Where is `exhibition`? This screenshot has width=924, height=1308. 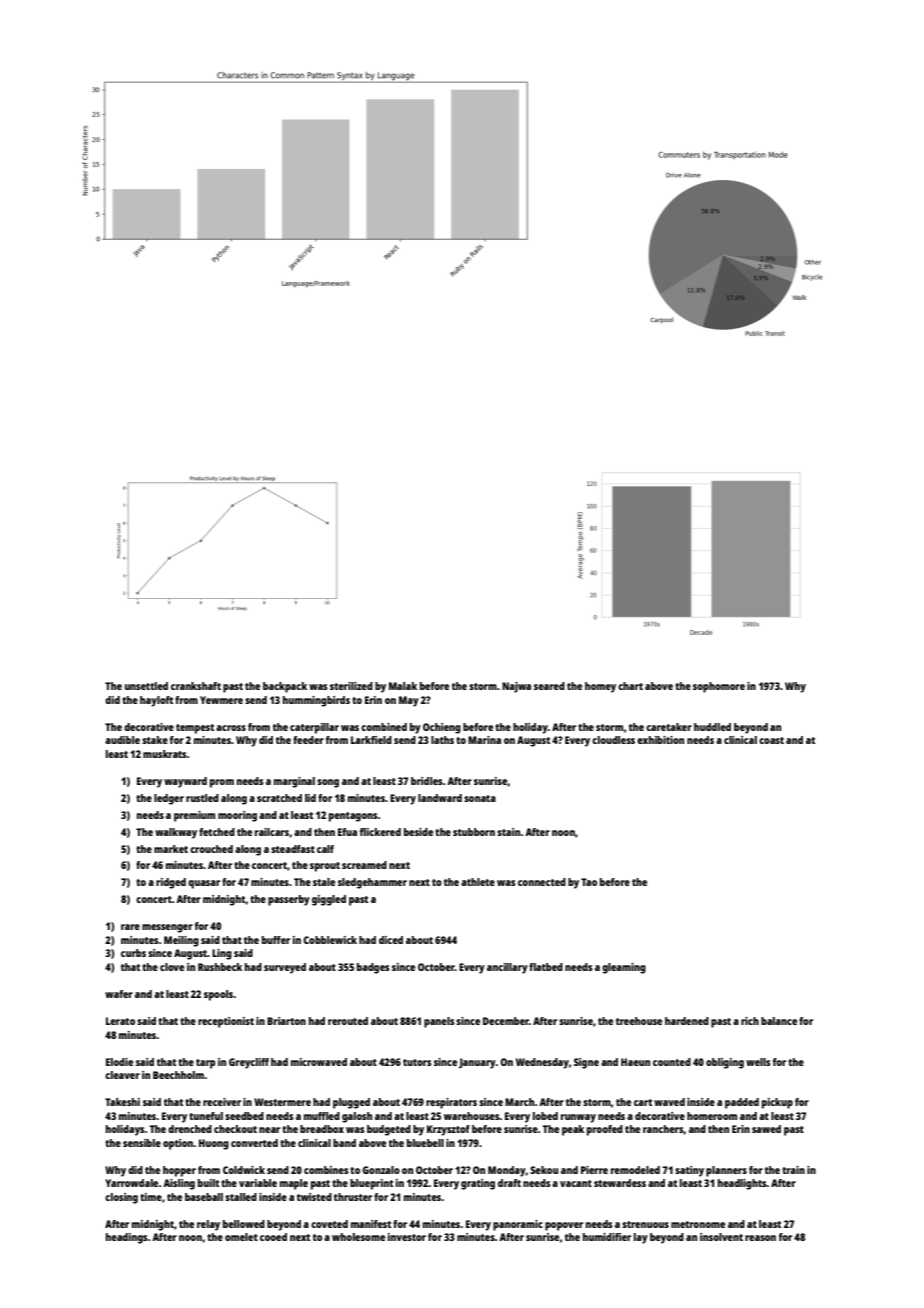
exhibition is located at coordinates (660, 740).
